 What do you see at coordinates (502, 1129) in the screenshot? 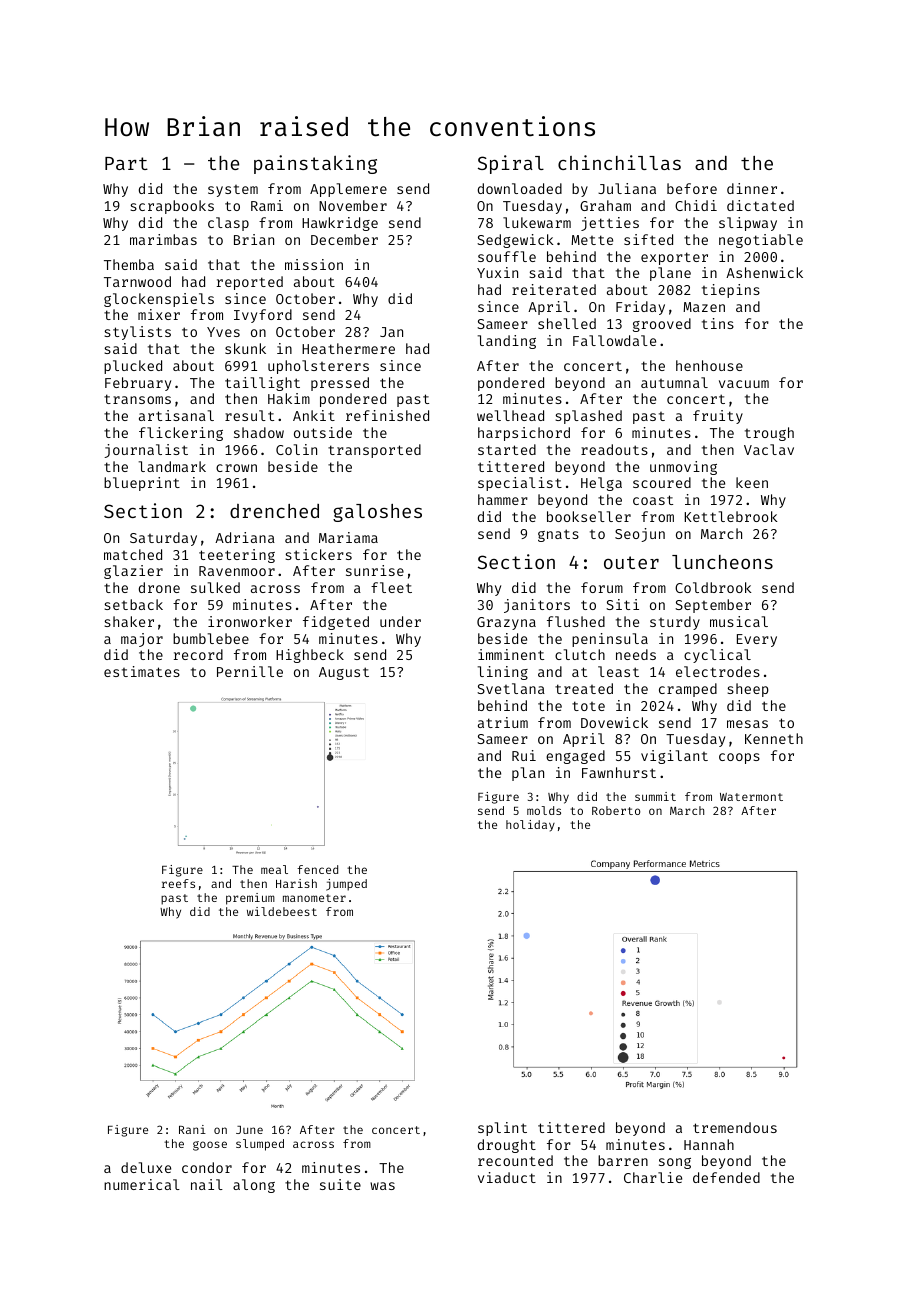
I see `splint` at bounding box center [502, 1129].
